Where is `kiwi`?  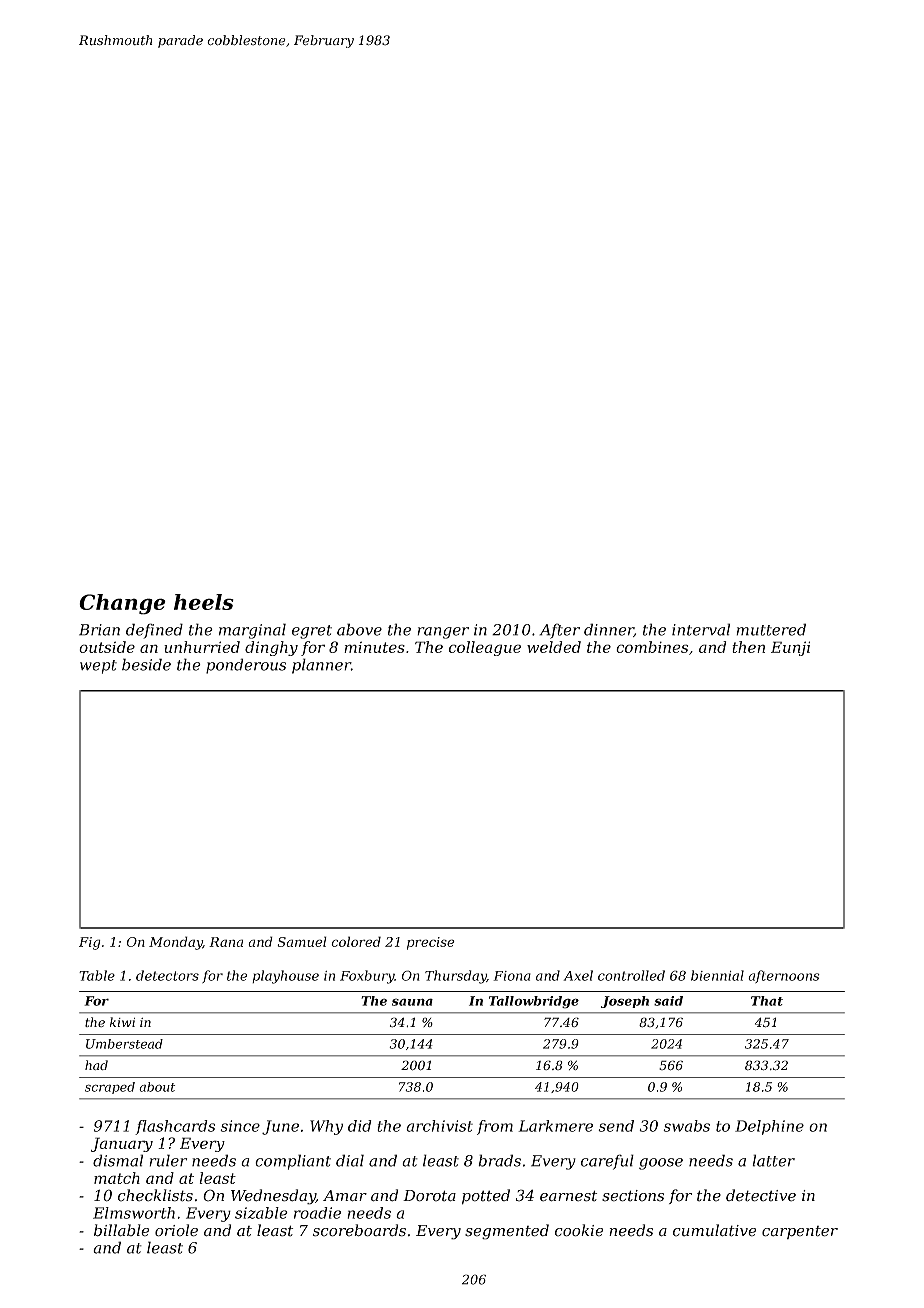 kiwi is located at coordinates (122, 1022).
